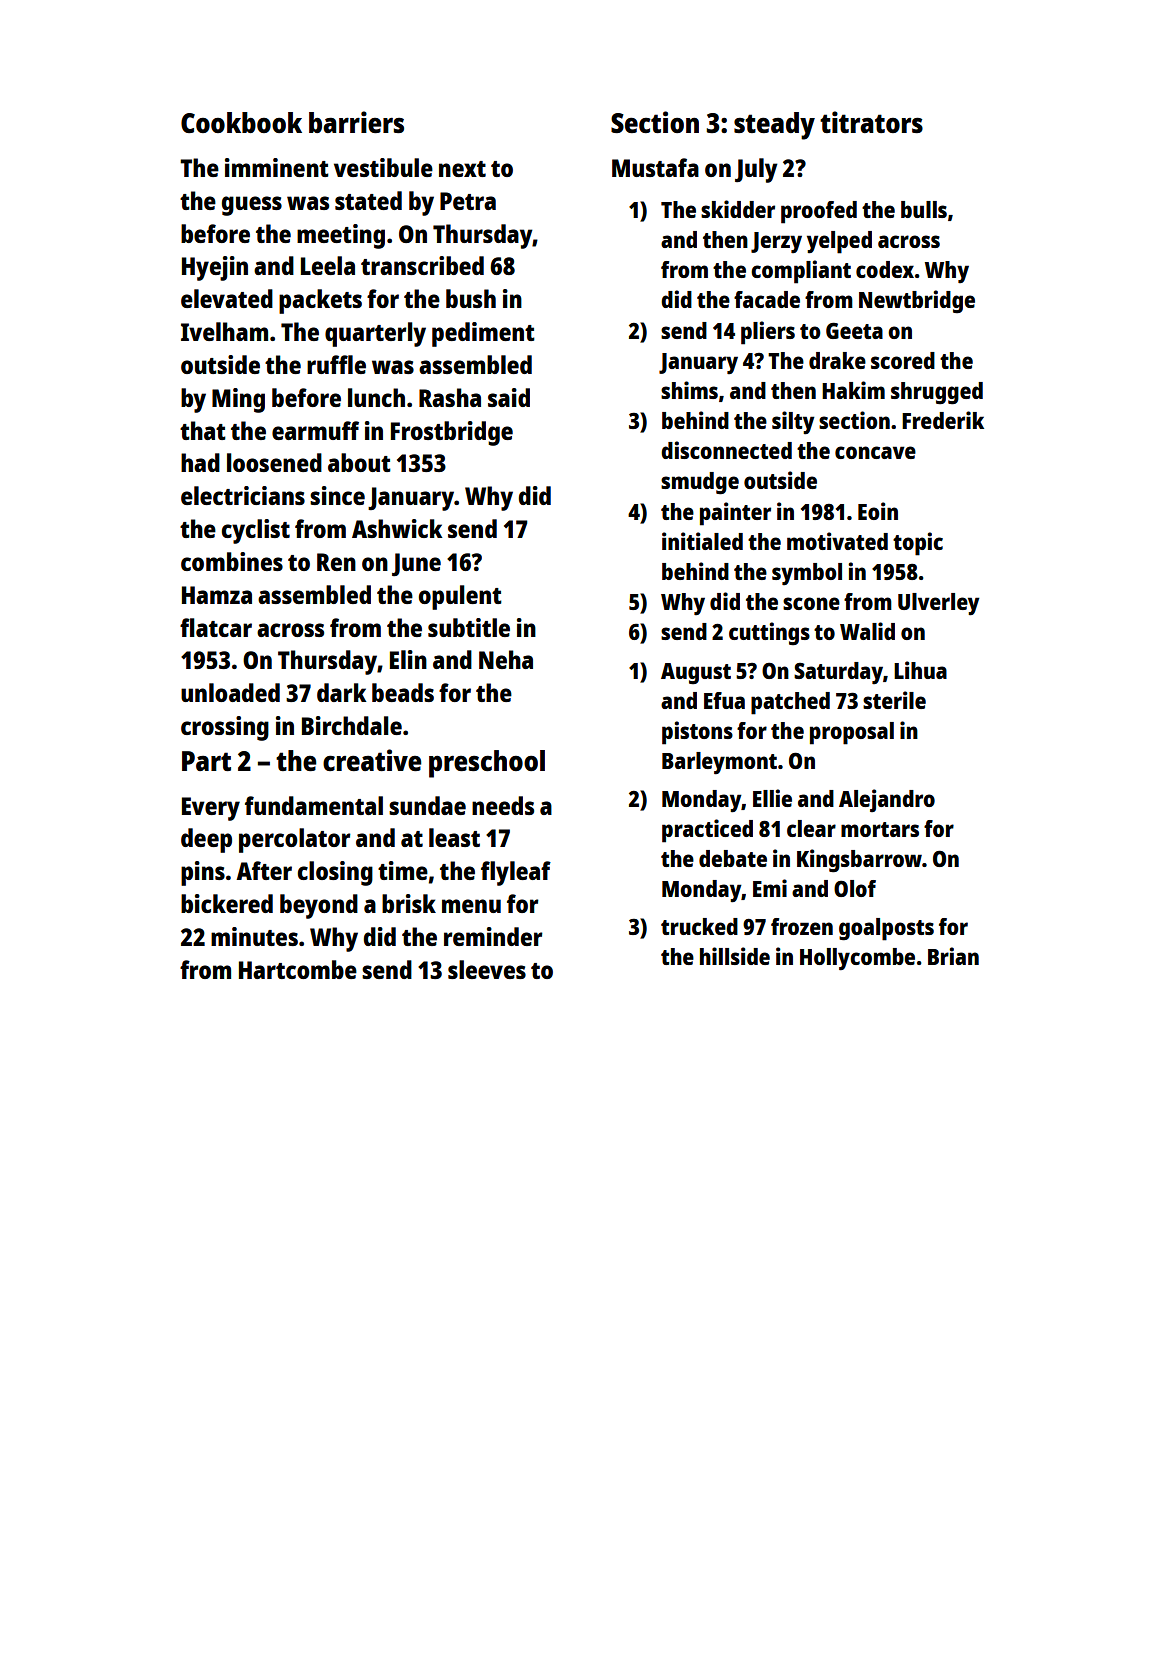 This image has height=1654, width=1165. I want to click on Frederik, so click(943, 420).
